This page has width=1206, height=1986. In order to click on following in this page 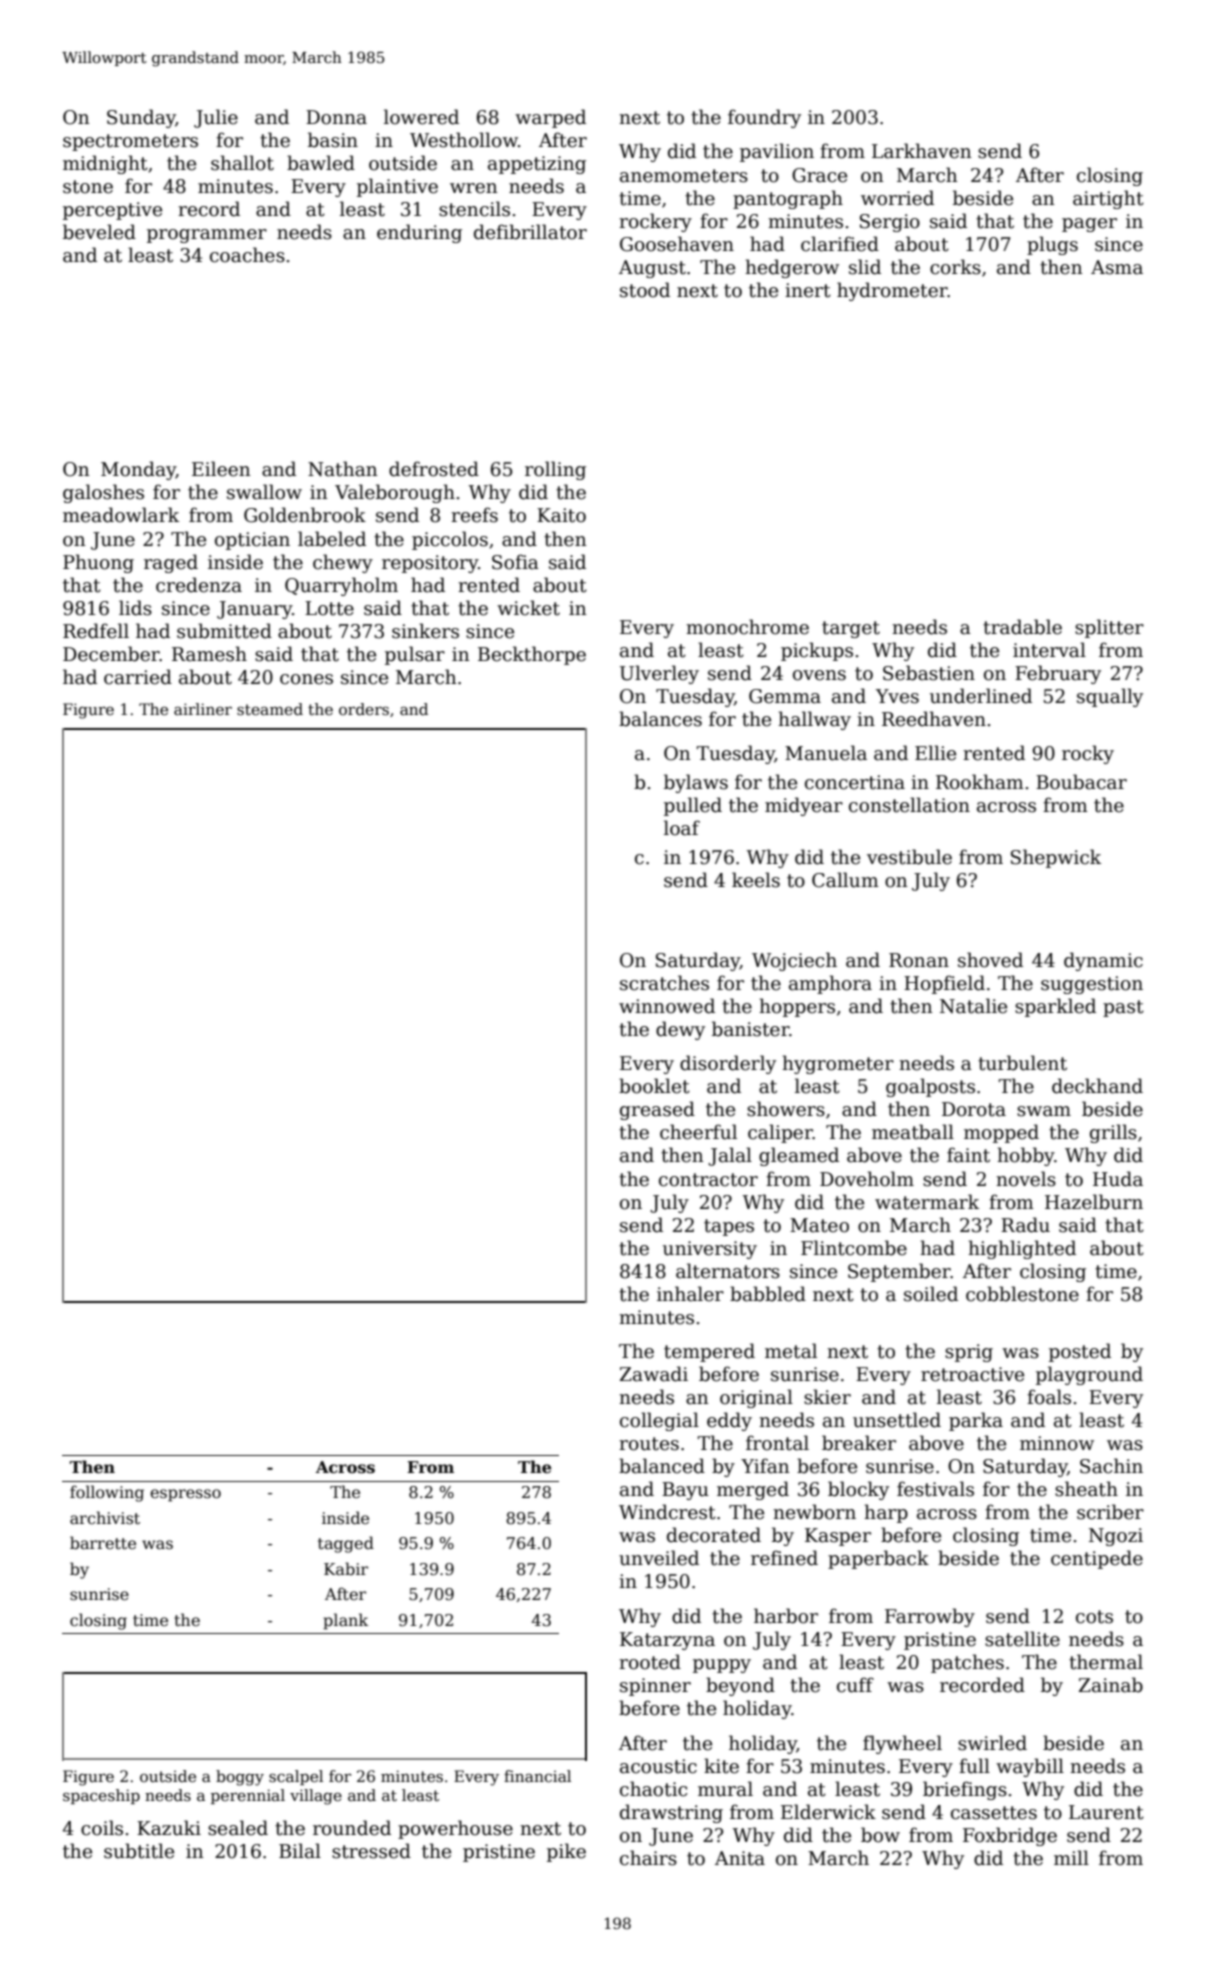, I will do `click(107, 1493)`.
